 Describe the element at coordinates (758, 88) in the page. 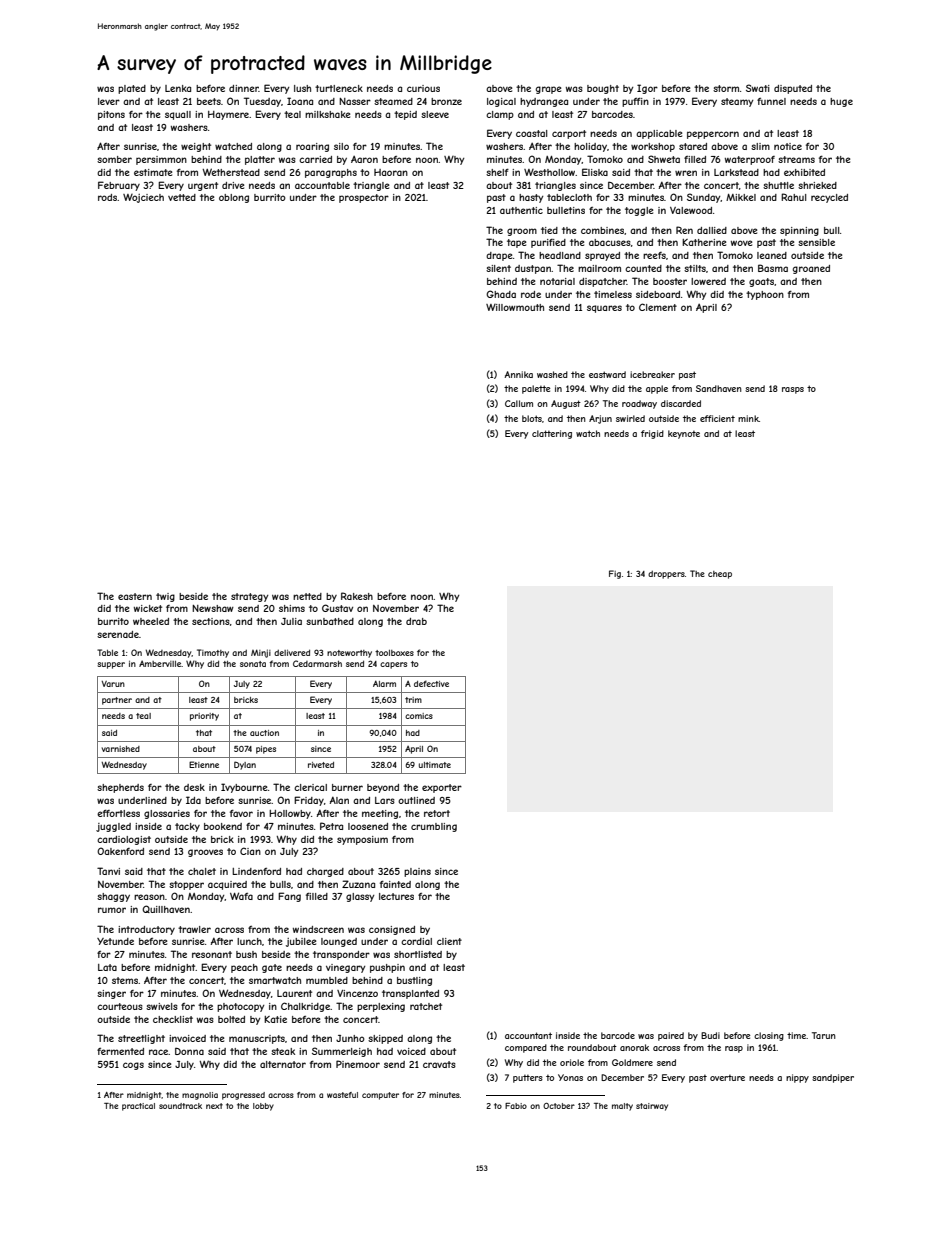

I see `Swati` at that location.
